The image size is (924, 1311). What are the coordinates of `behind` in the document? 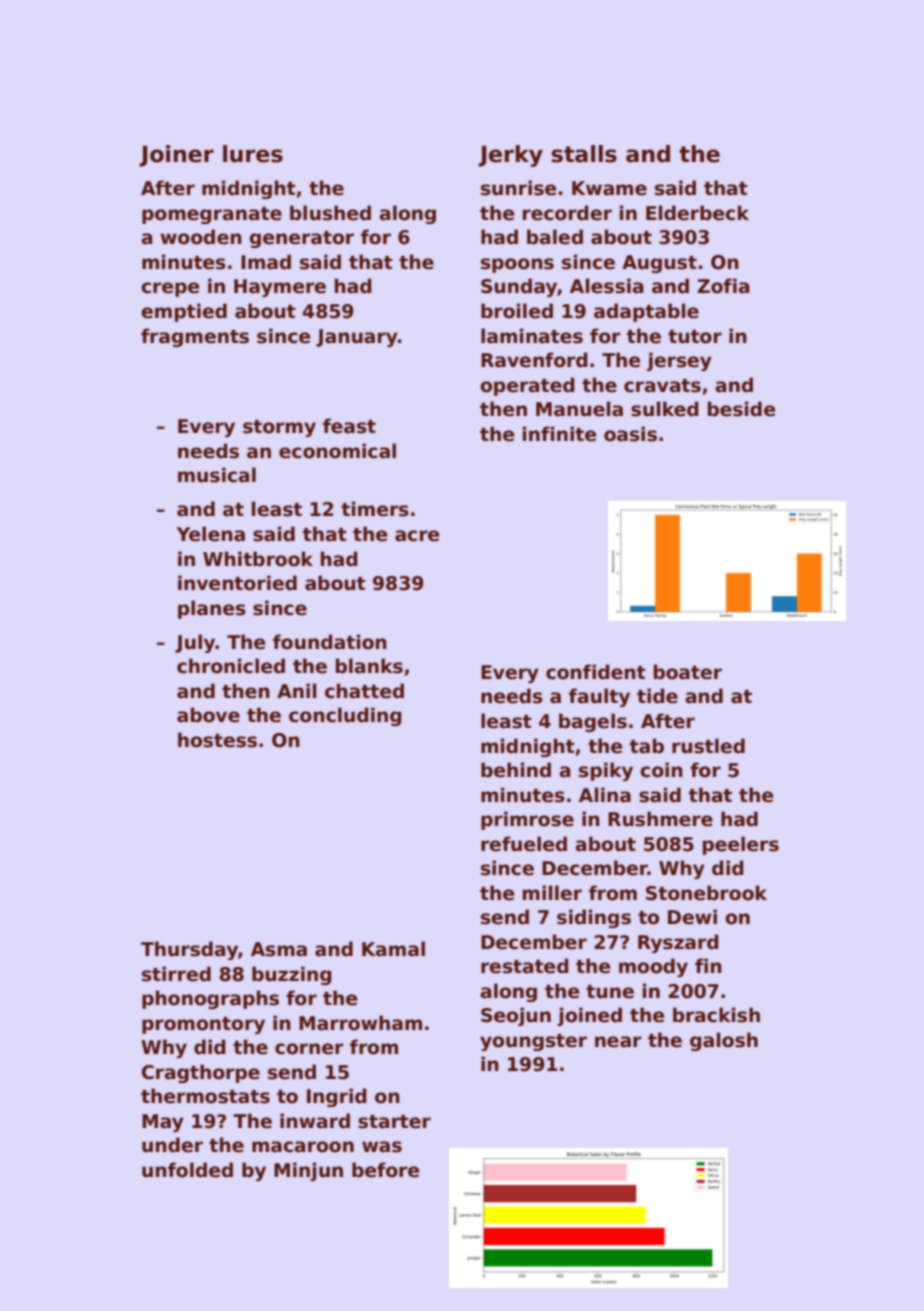 It's located at (516, 770).
